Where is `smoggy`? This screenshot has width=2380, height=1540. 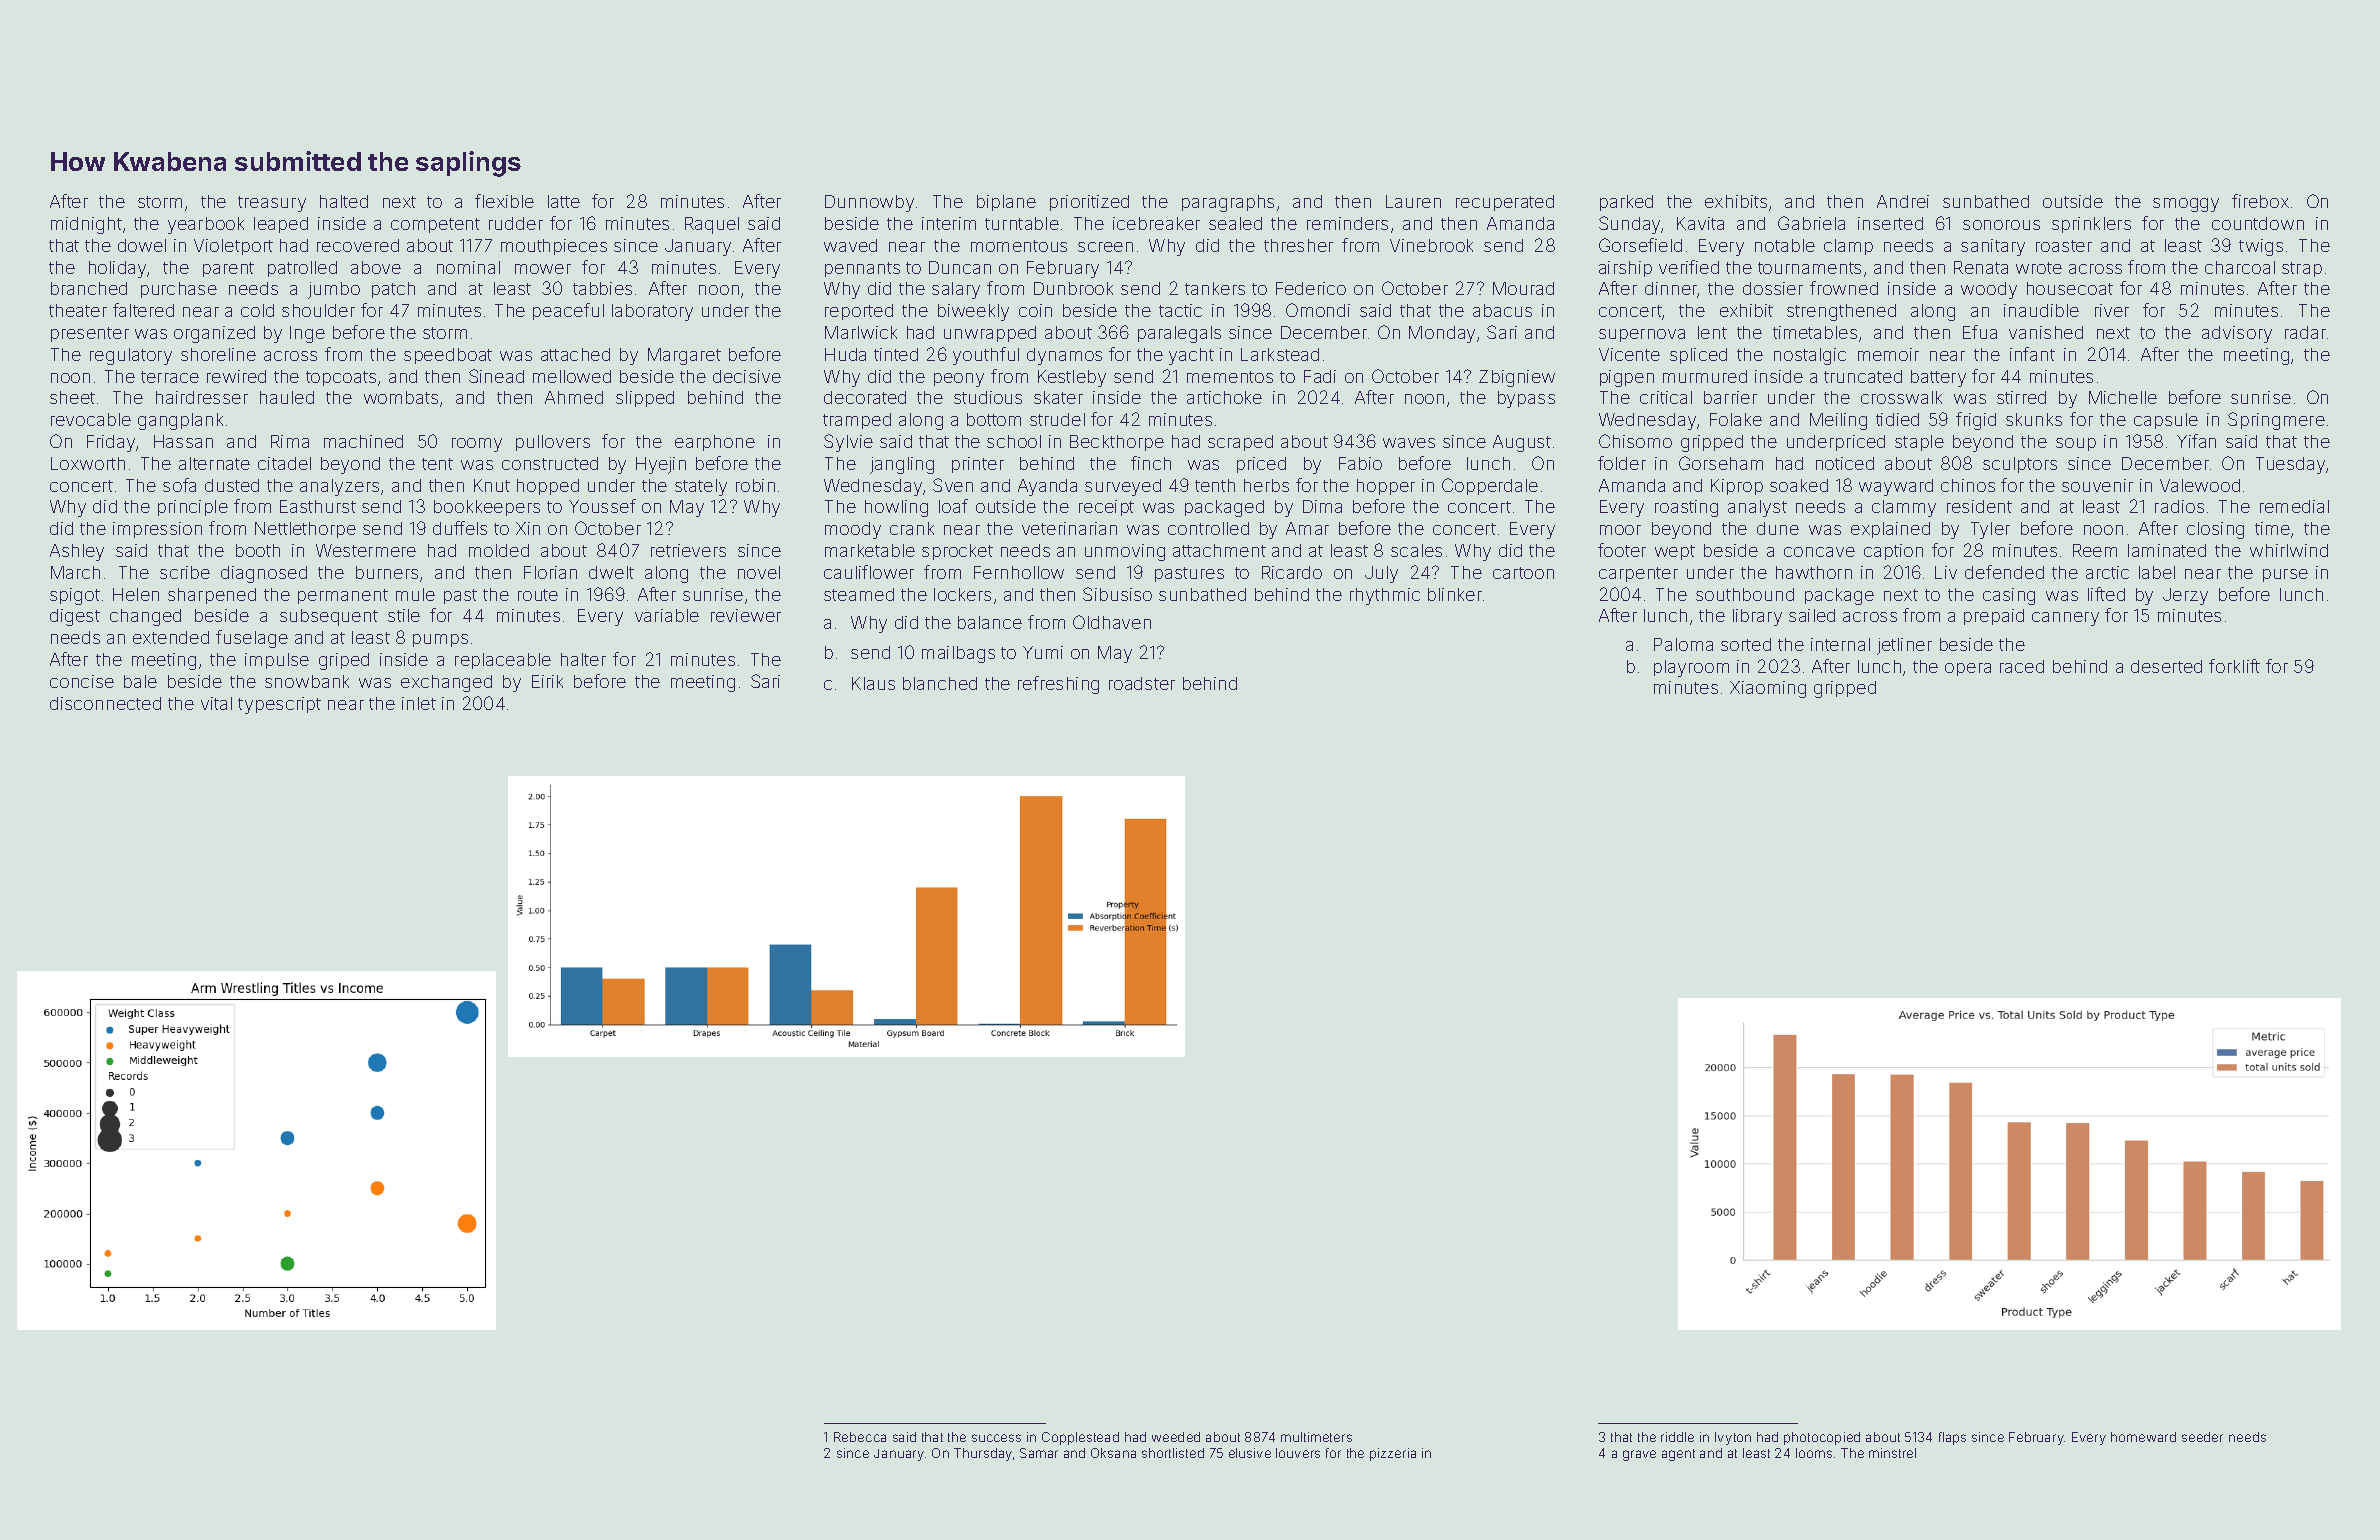 smoggy is located at coordinates (2186, 205).
